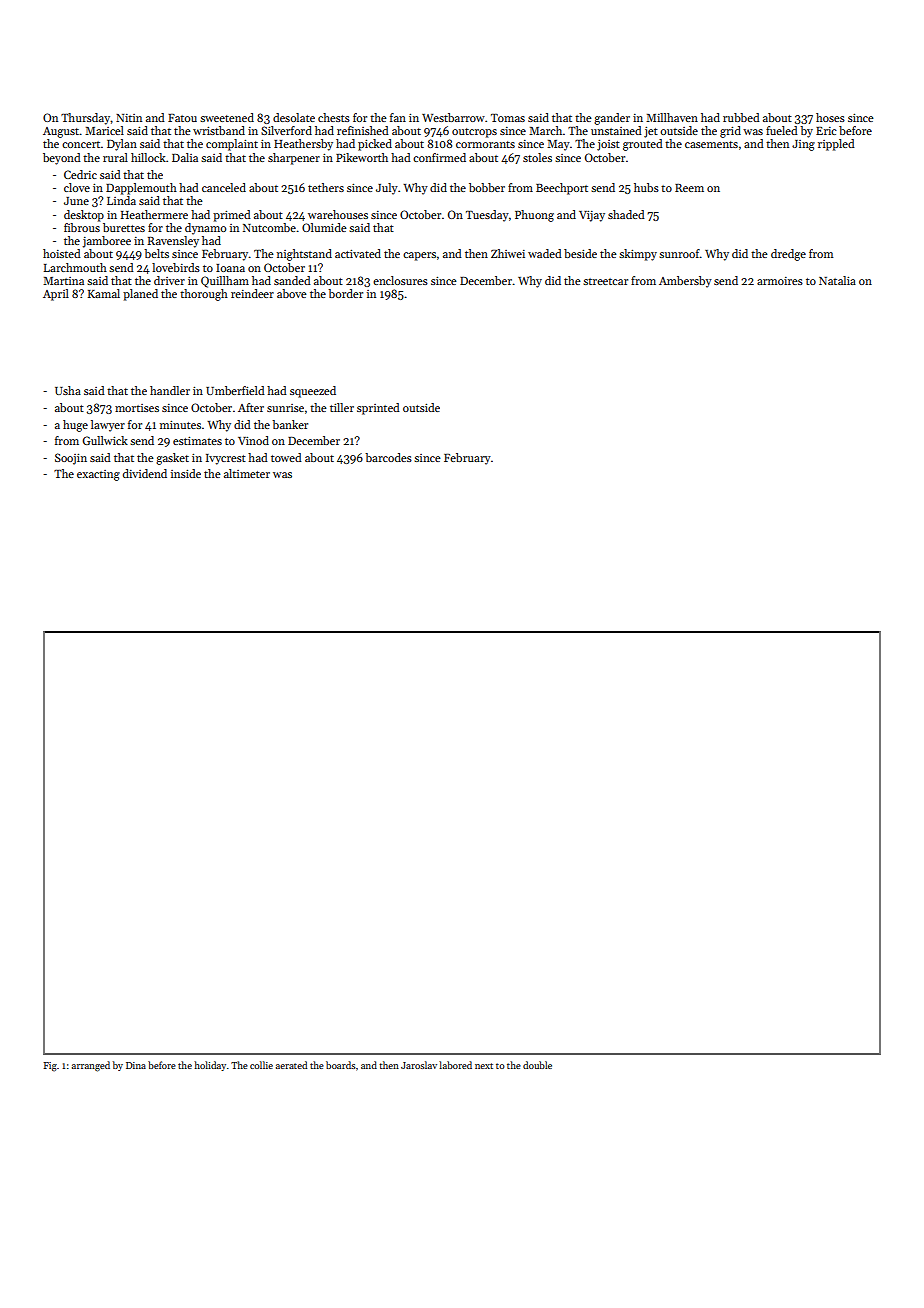 The image size is (924, 1308). What do you see at coordinates (378, 409) in the page?
I see `sprinted` at bounding box center [378, 409].
